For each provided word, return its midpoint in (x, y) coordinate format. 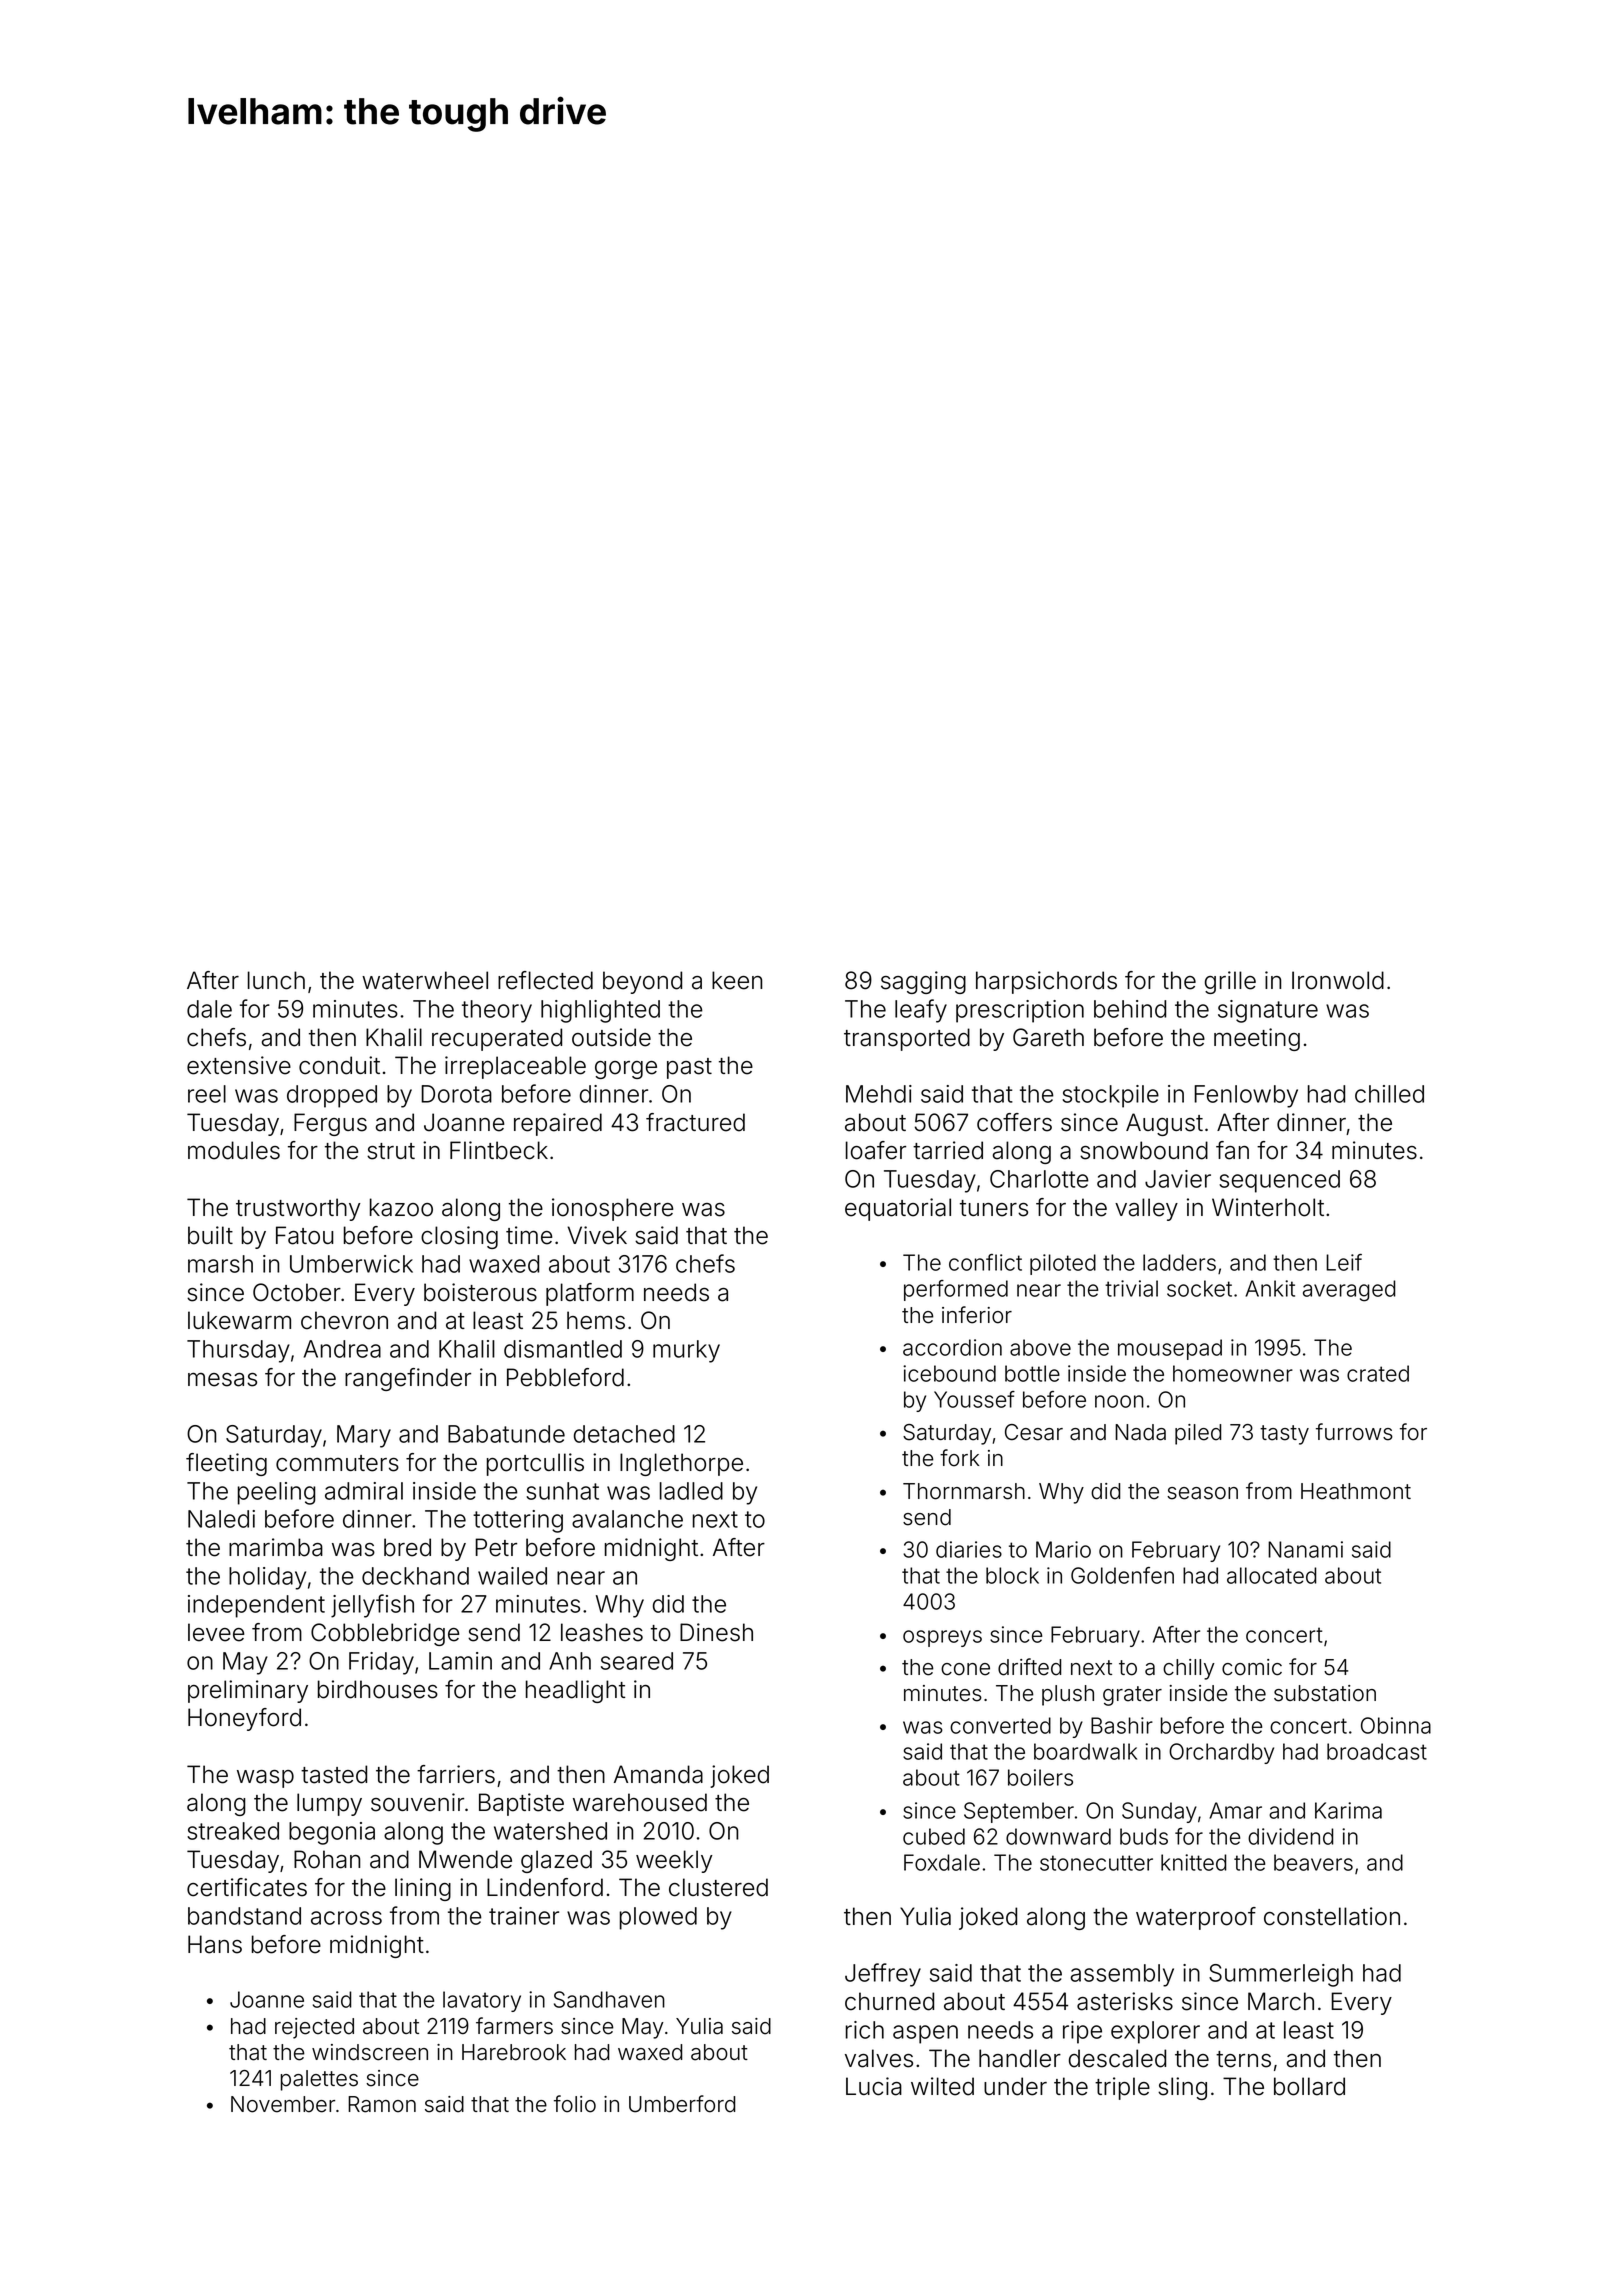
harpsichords (1046, 982)
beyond (642, 982)
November (283, 2104)
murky (686, 1351)
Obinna (1396, 1725)
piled (1198, 1434)
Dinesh (716, 1632)
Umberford (682, 2104)
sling (1182, 2088)
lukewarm (239, 1320)
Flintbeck (499, 1150)
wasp (265, 1779)
